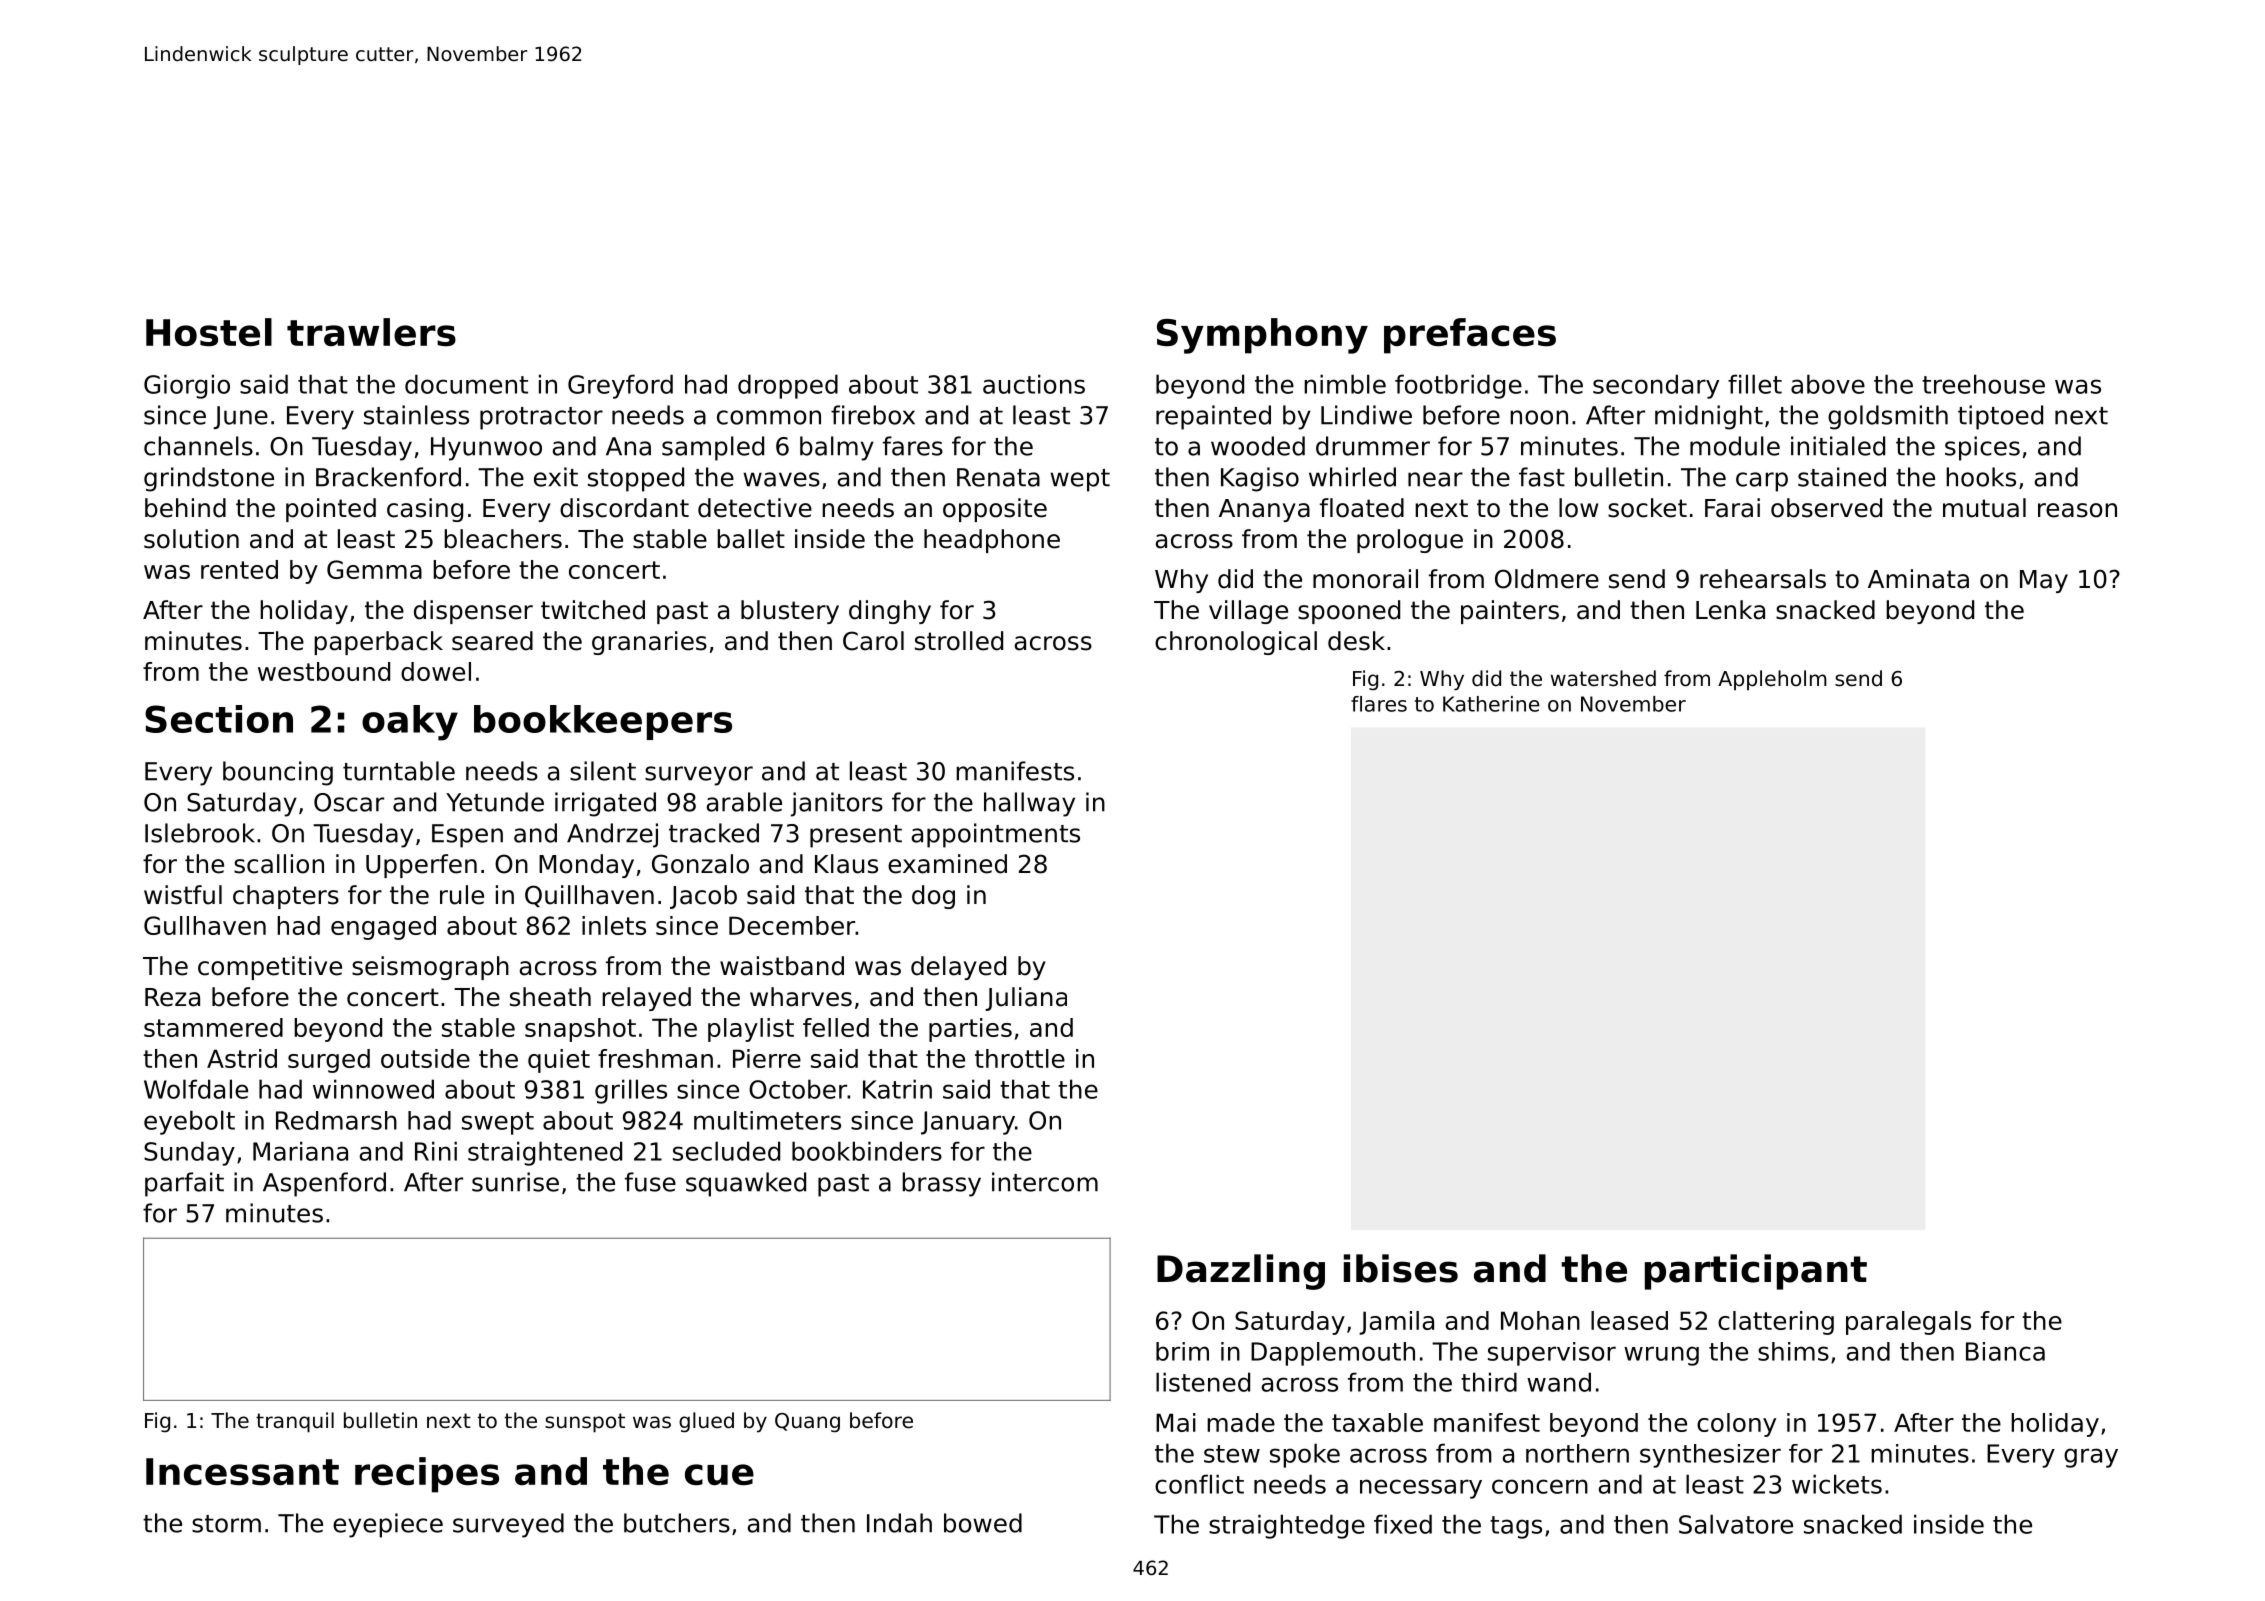 The width and height of the document is (2265, 1601). Describe the element at coordinates (1772, 680) in the document. I see `Appleholm` at that location.
